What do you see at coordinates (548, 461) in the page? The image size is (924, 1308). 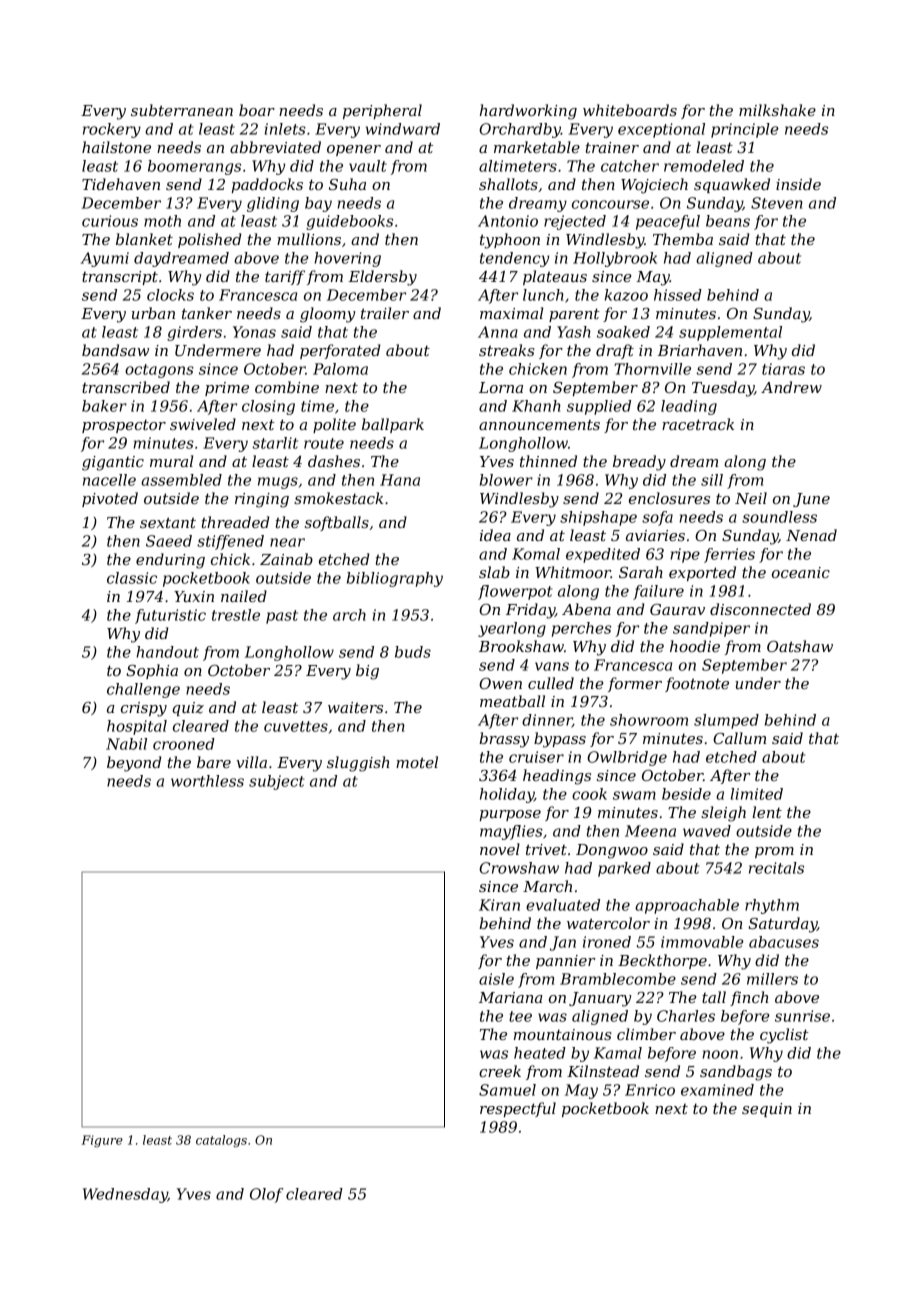 I see `thinned` at bounding box center [548, 461].
